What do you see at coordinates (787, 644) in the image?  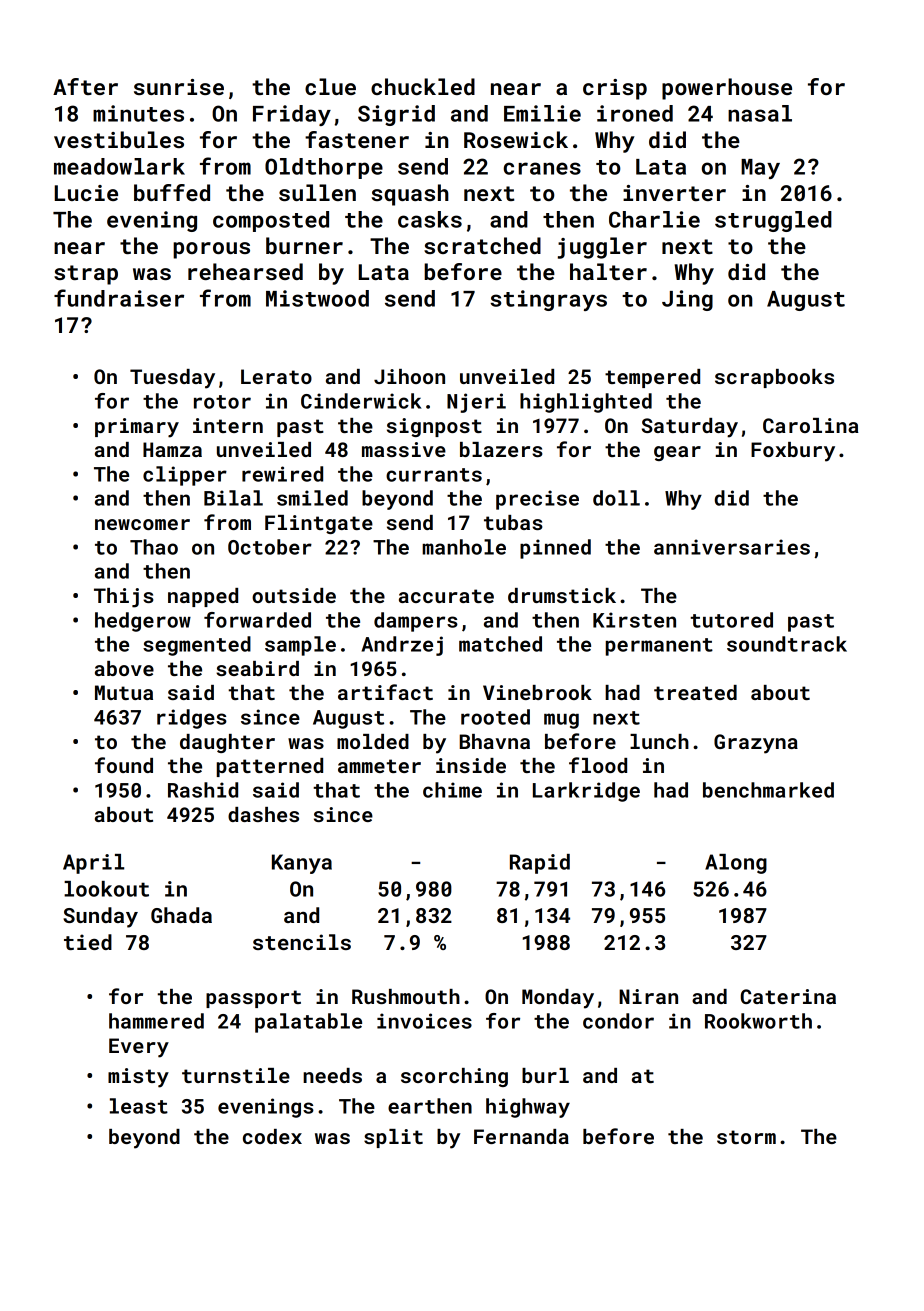 I see `soundtrack` at bounding box center [787, 644].
